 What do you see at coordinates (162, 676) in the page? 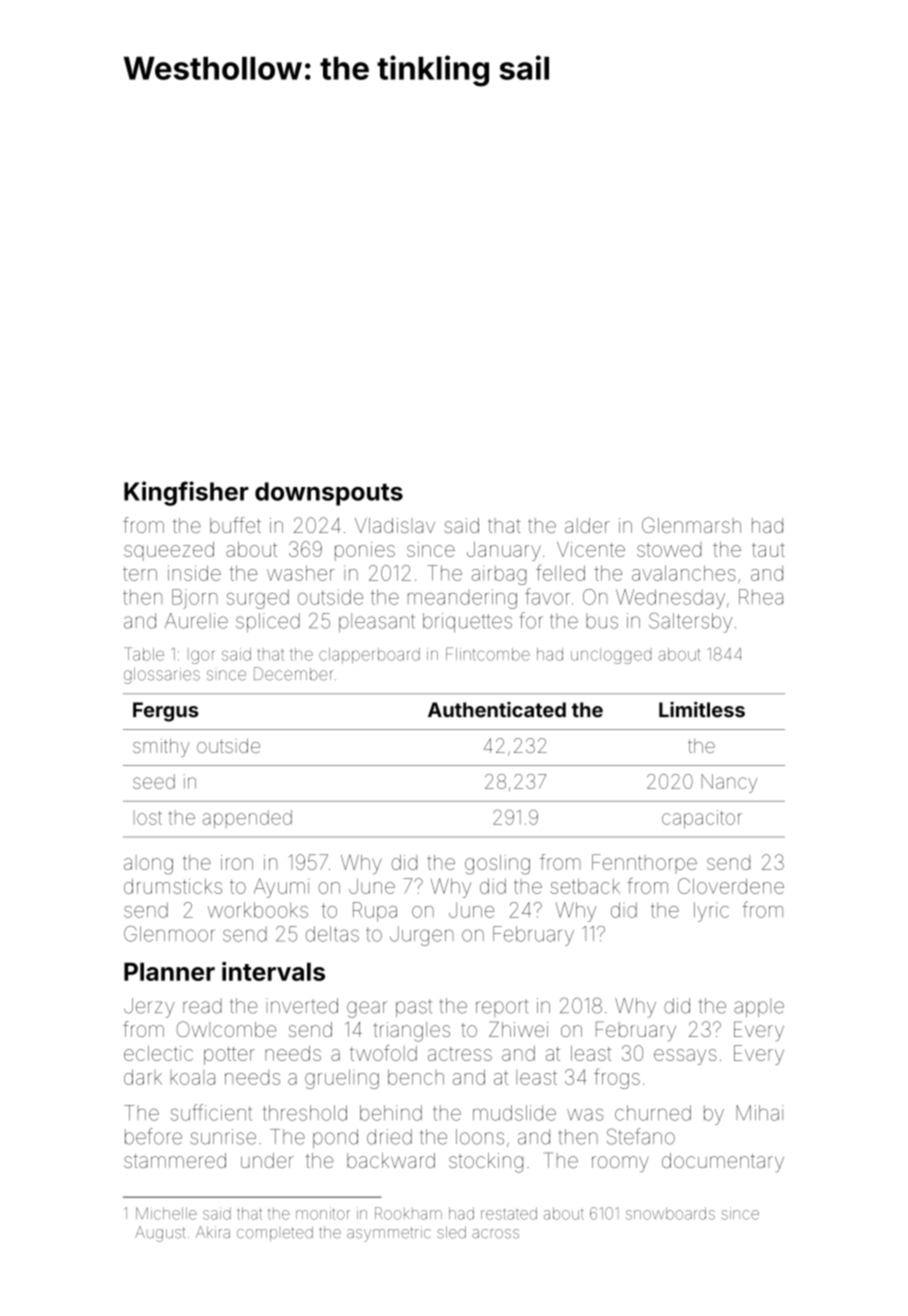
I see `glossaries` at bounding box center [162, 676].
